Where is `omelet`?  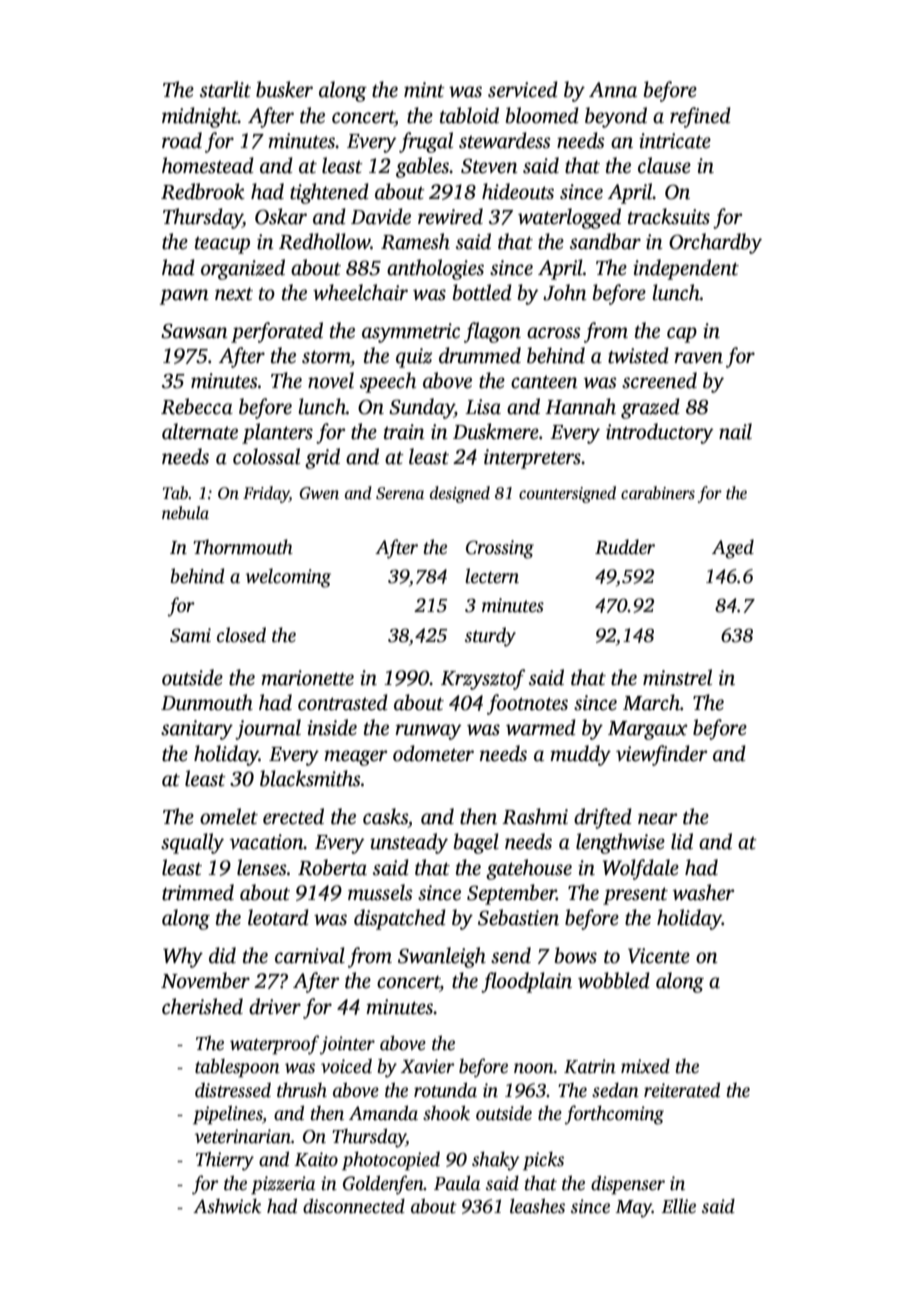 omelet is located at coordinates (229, 816).
